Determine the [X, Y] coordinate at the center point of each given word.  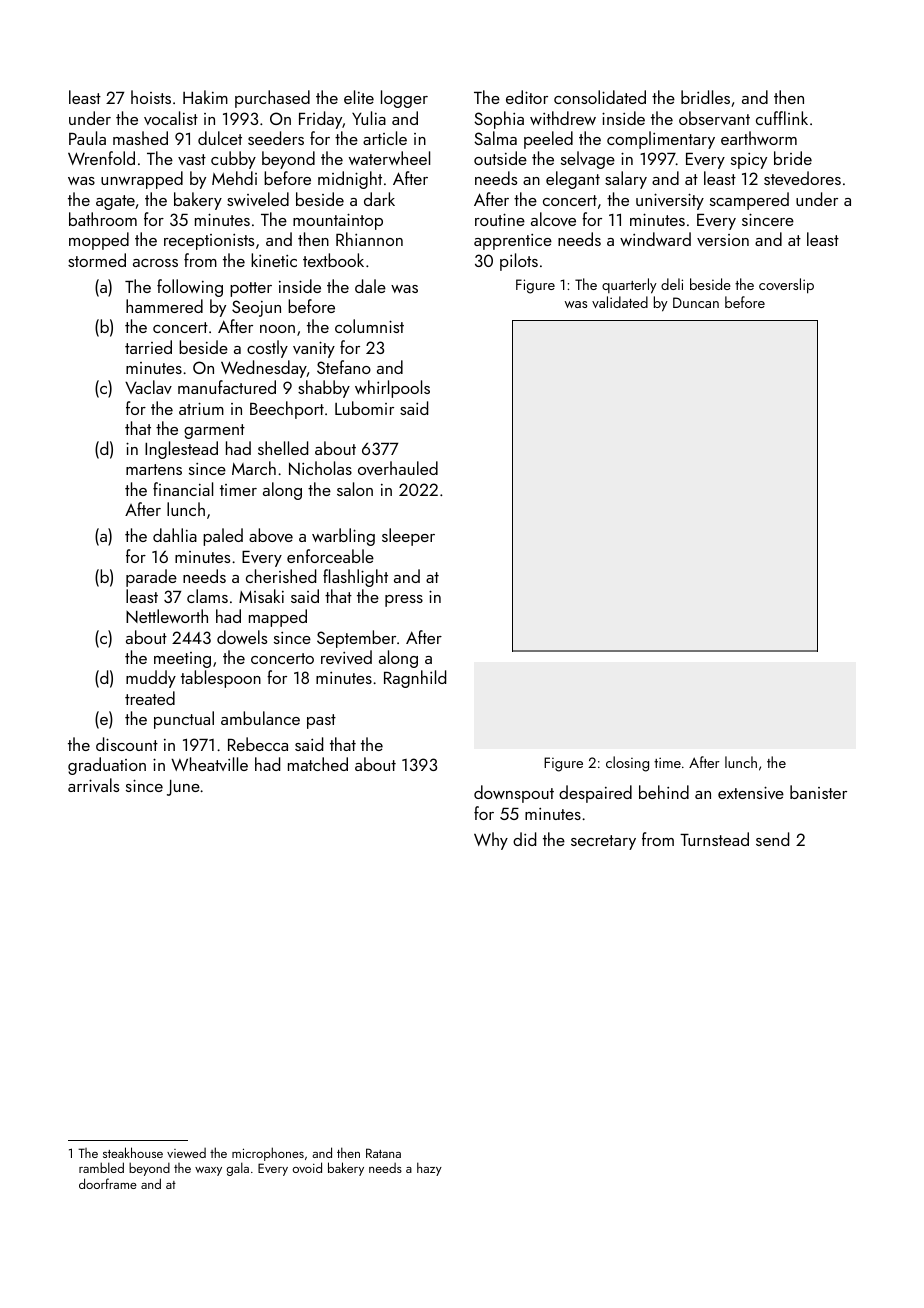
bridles [705, 97]
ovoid [307, 1167]
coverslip [786, 286]
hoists [151, 97]
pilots [519, 262]
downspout [514, 794]
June [183, 788]
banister [818, 792]
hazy [429, 1169]
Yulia [369, 118]
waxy [208, 1171]
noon [277, 329]
